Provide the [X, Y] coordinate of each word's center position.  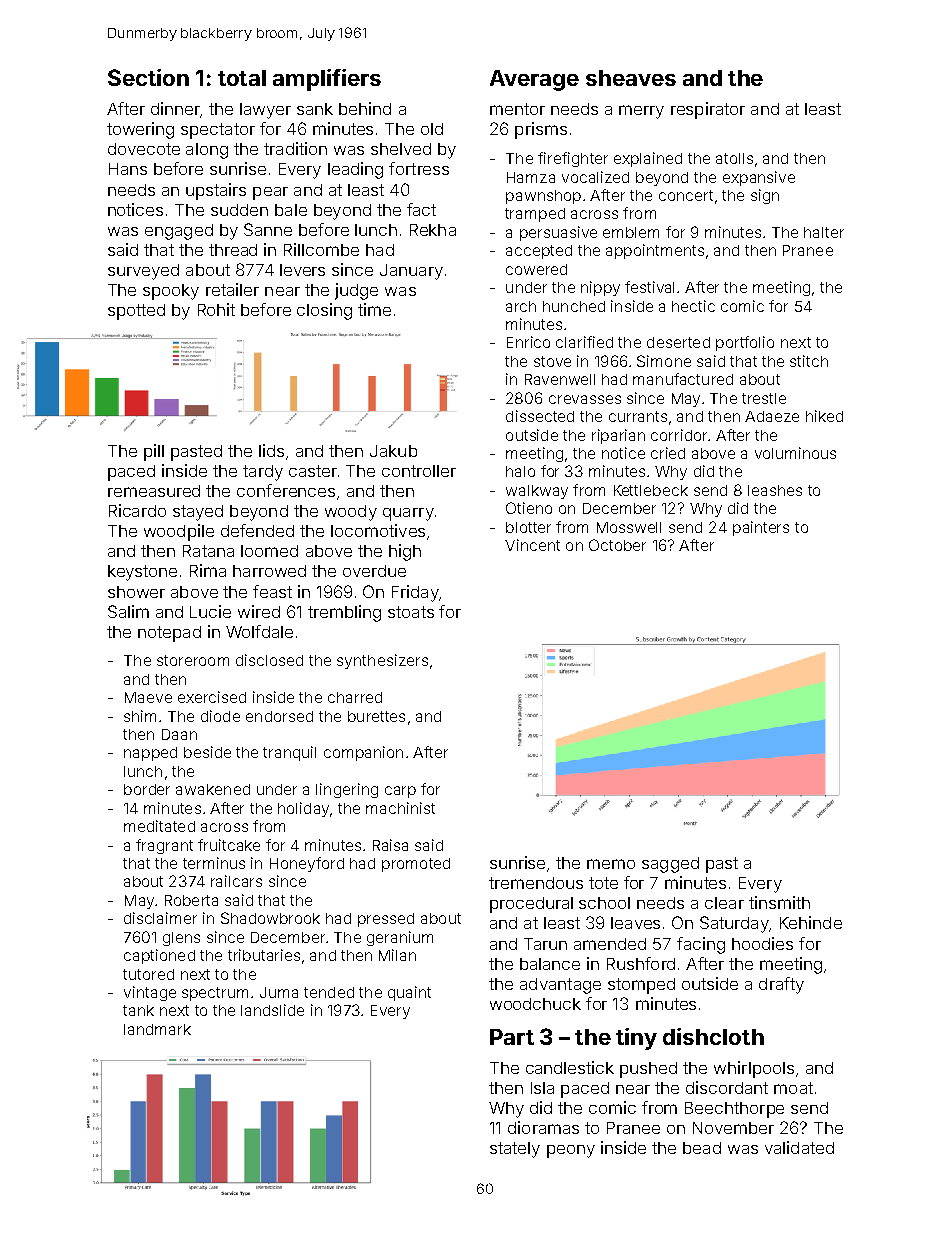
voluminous [795, 453]
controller [419, 471]
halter [824, 232]
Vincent [532, 545]
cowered [536, 269]
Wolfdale [259, 631]
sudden [239, 210]
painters [761, 528]
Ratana [208, 551]
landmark [157, 1029]
